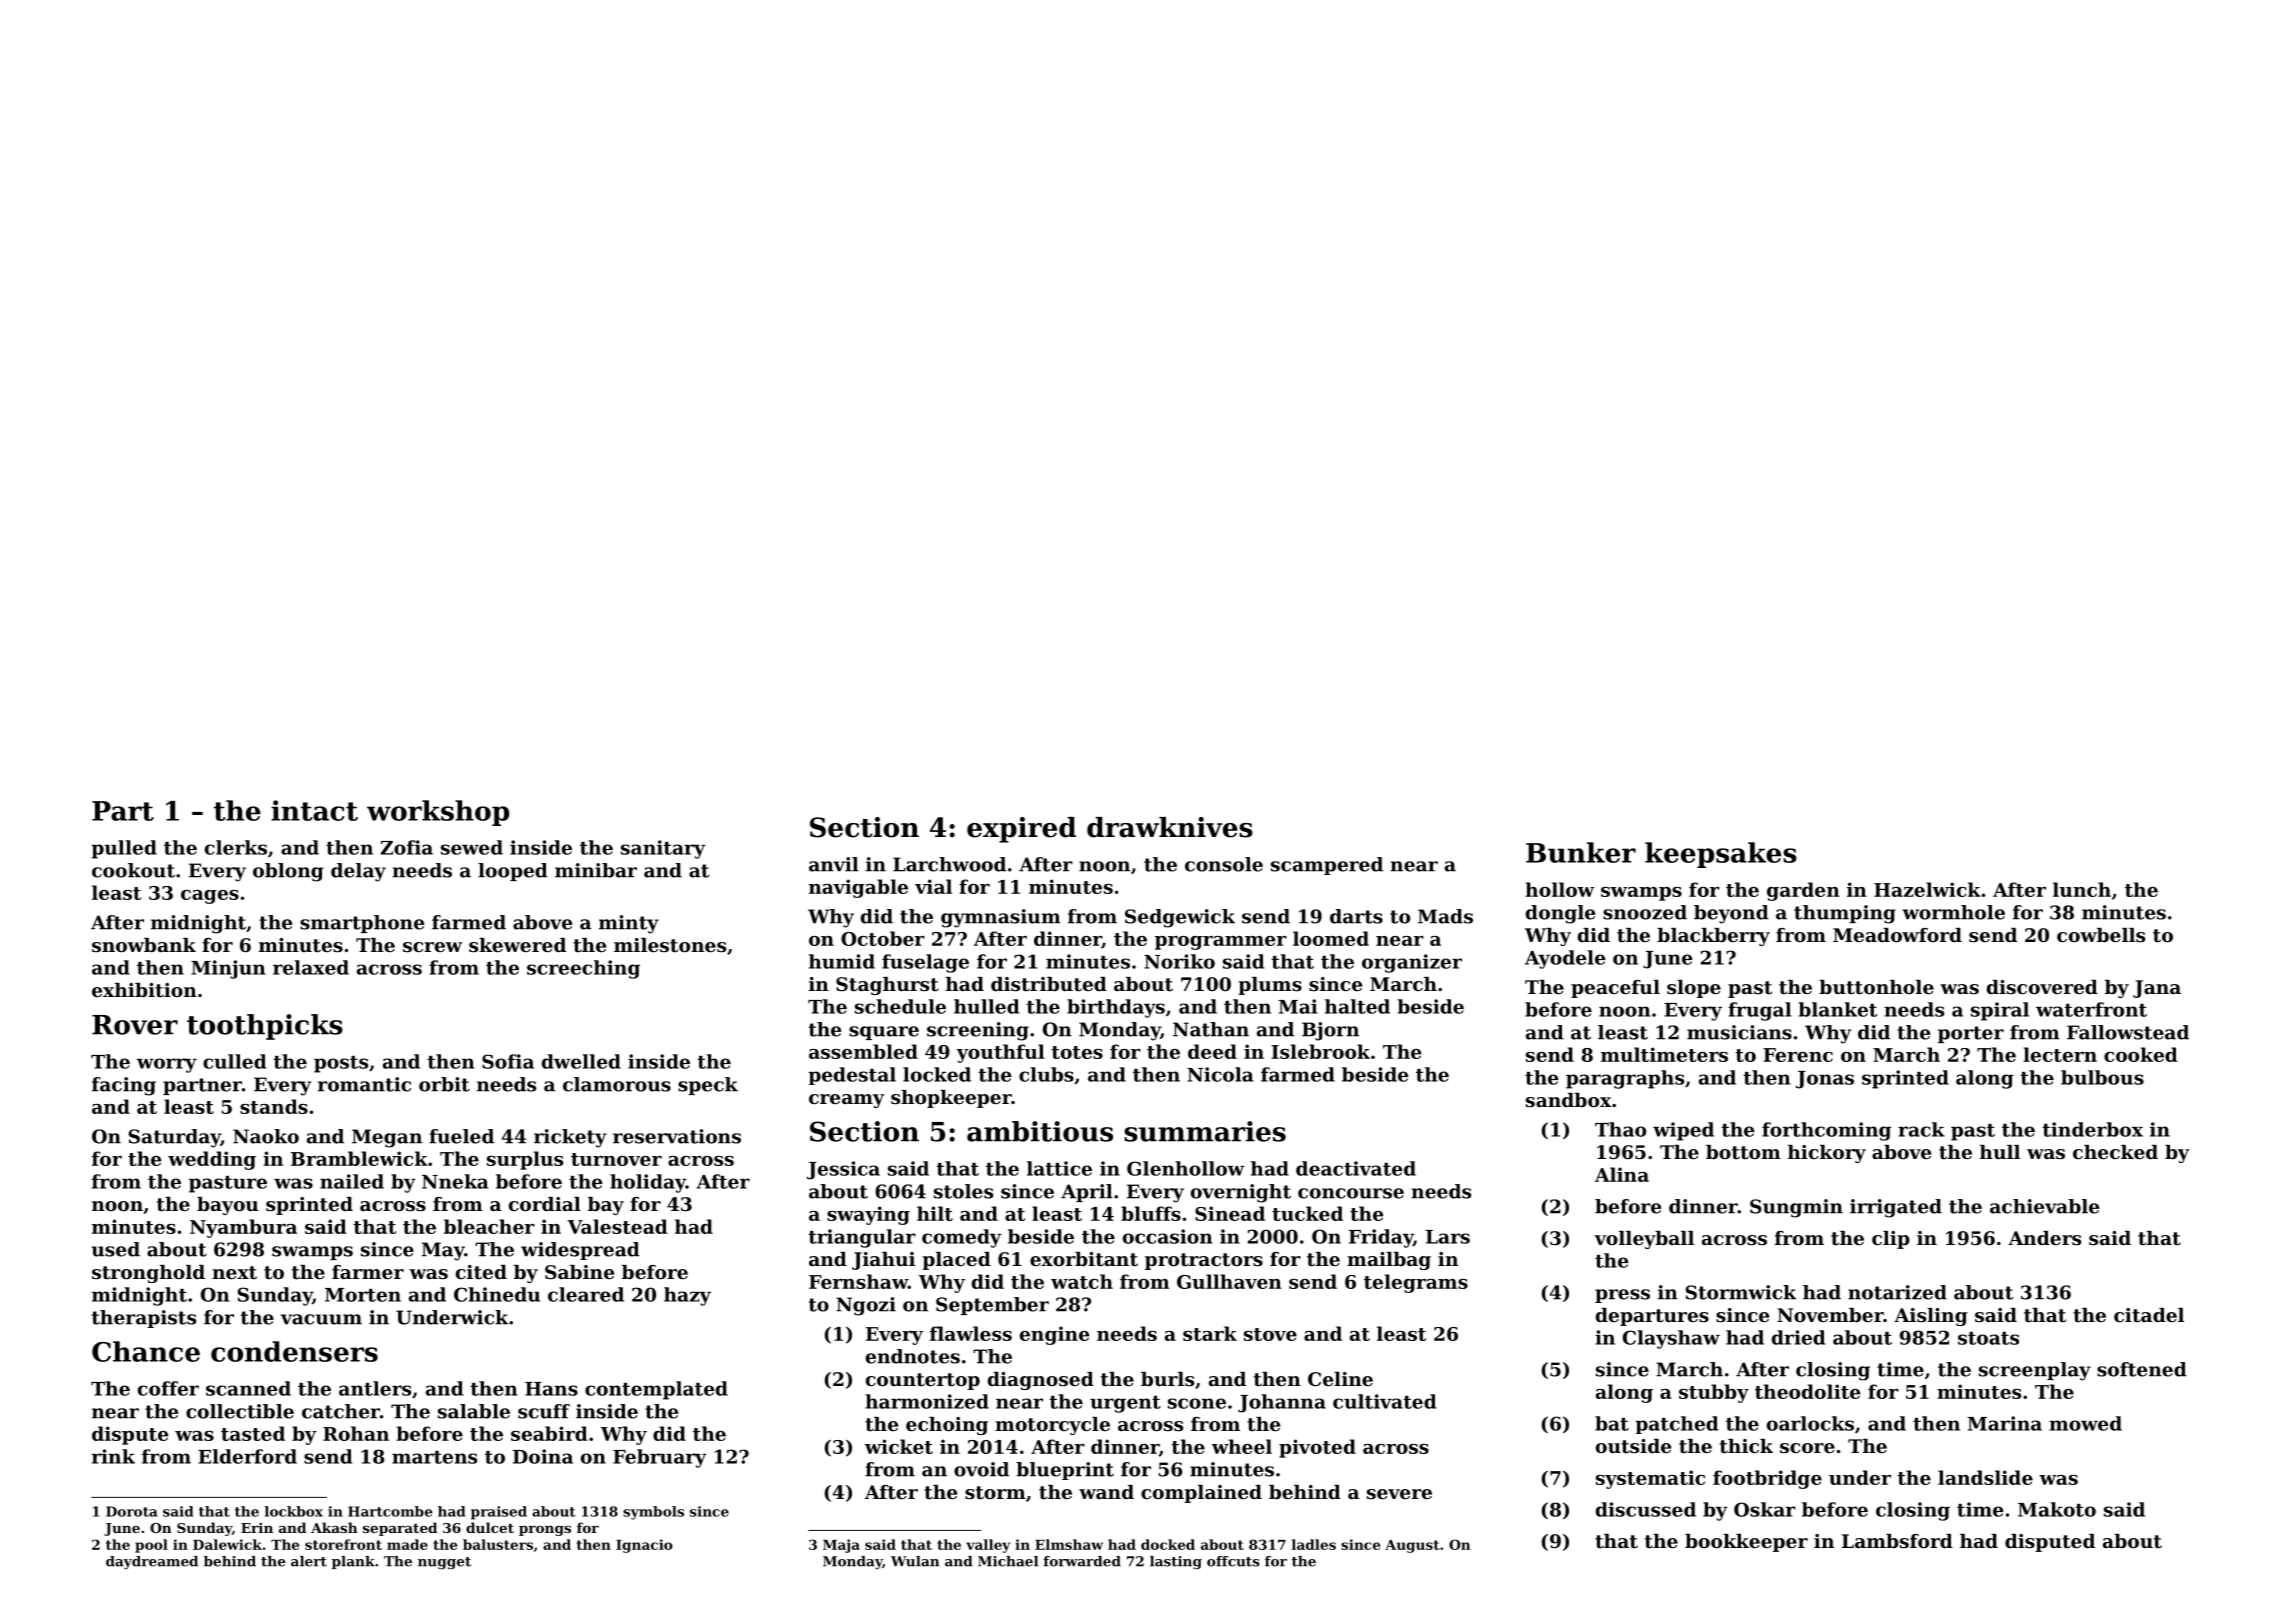  I want to click on Clayshaw, so click(1671, 1339).
